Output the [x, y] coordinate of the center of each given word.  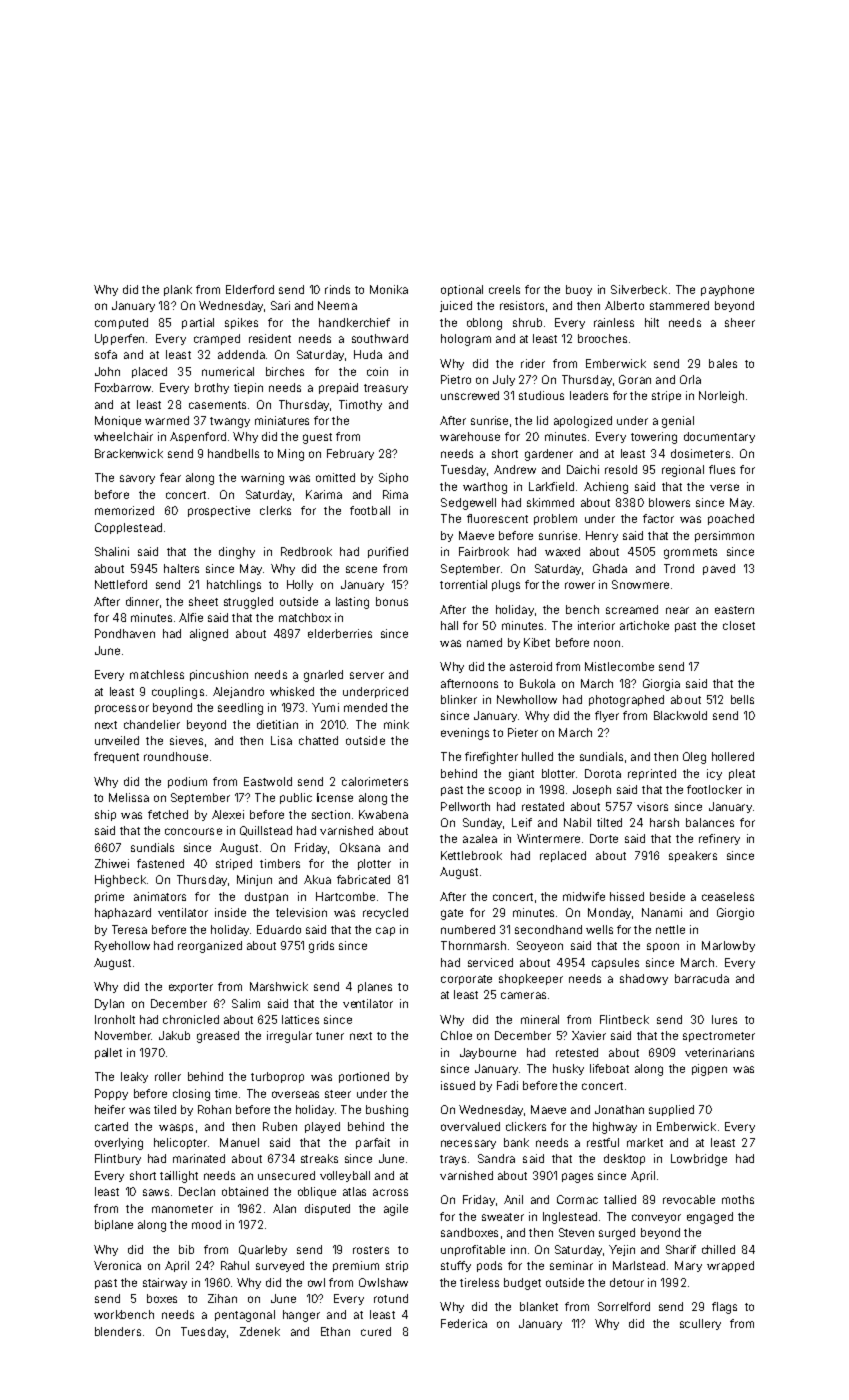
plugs [506, 586]
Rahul [235, 1265]
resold [621, 469]
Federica [464, 1323]
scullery [700, 1324]
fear [170, 477]
